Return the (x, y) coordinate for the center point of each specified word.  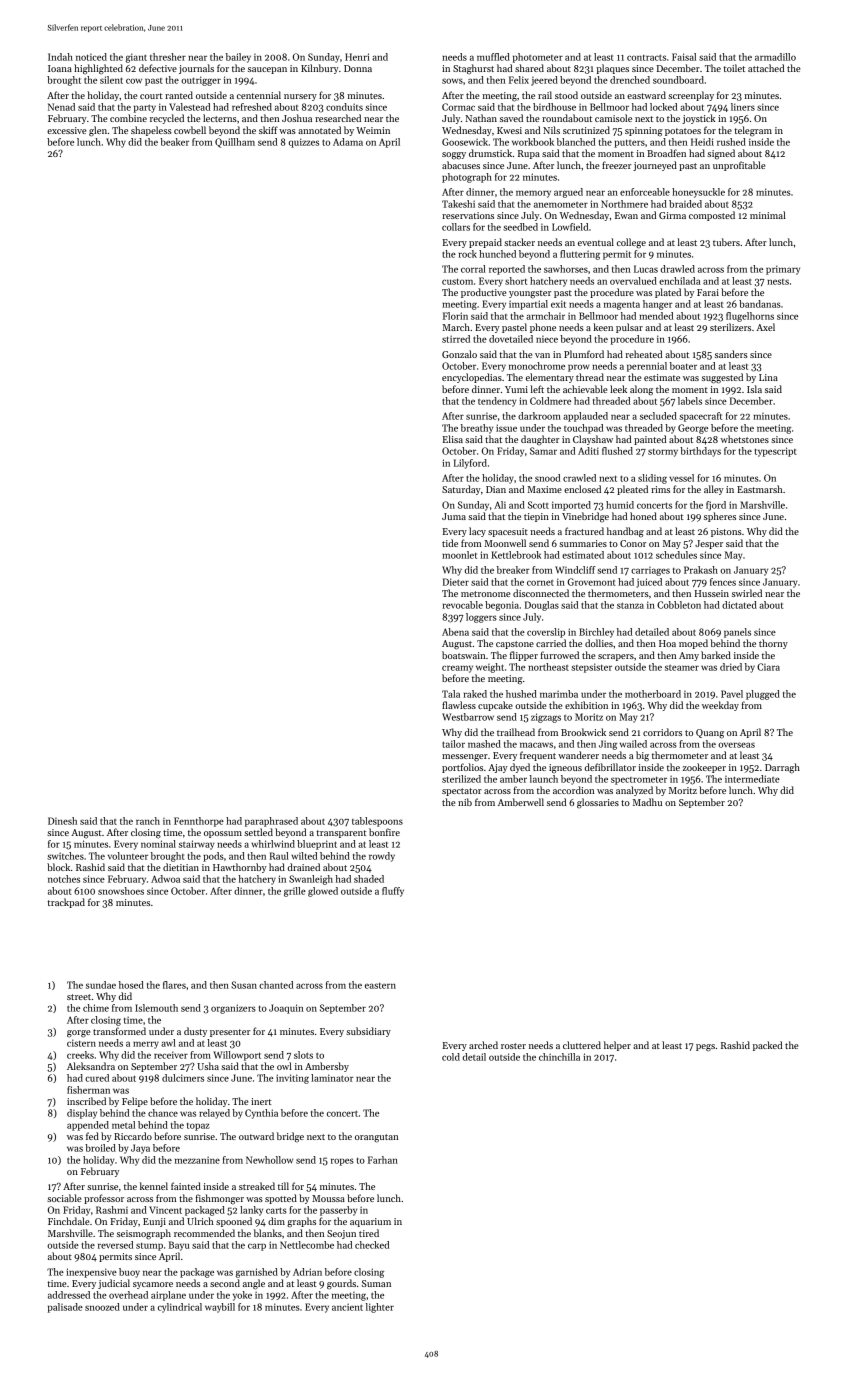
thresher (168, 57)
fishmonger (219, 1199)
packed (767, 1046)
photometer (538, 58)
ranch (148, 821)
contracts (646, 57)
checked (372, 1245)
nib (465, 802)
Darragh (782, 768)
